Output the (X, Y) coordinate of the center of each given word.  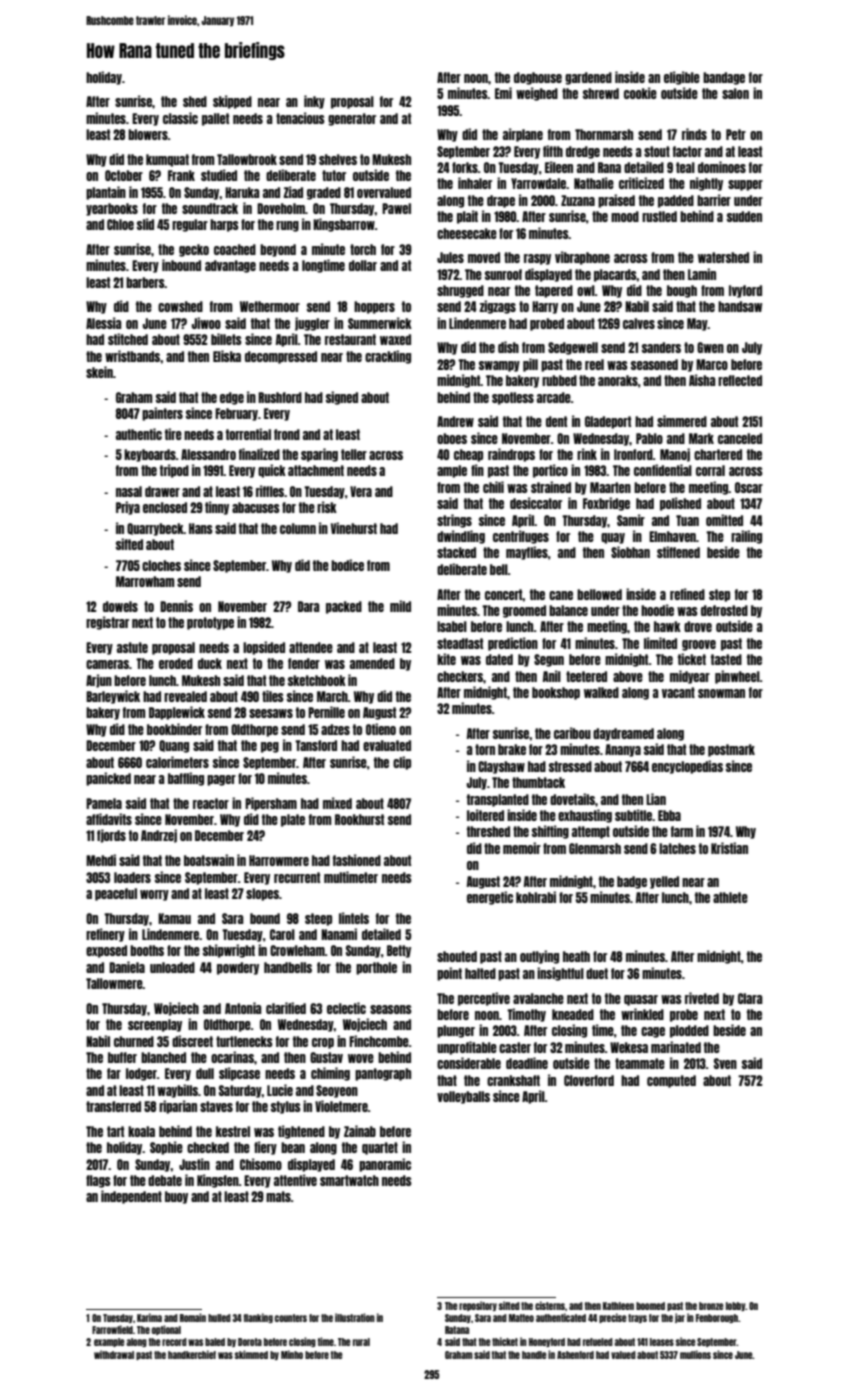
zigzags (497, 307)
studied (219, 175)
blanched (163, 1057)
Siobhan (630, 552)
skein (99, 372)
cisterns (550, 1305)
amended (372, 663)
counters (291, 1318)
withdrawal (114, 1354)
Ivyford (745, 291)
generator (352, 119)
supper (745, 185)
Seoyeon (337, 1091)
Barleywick (113, 697)
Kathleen (618, 1306)
